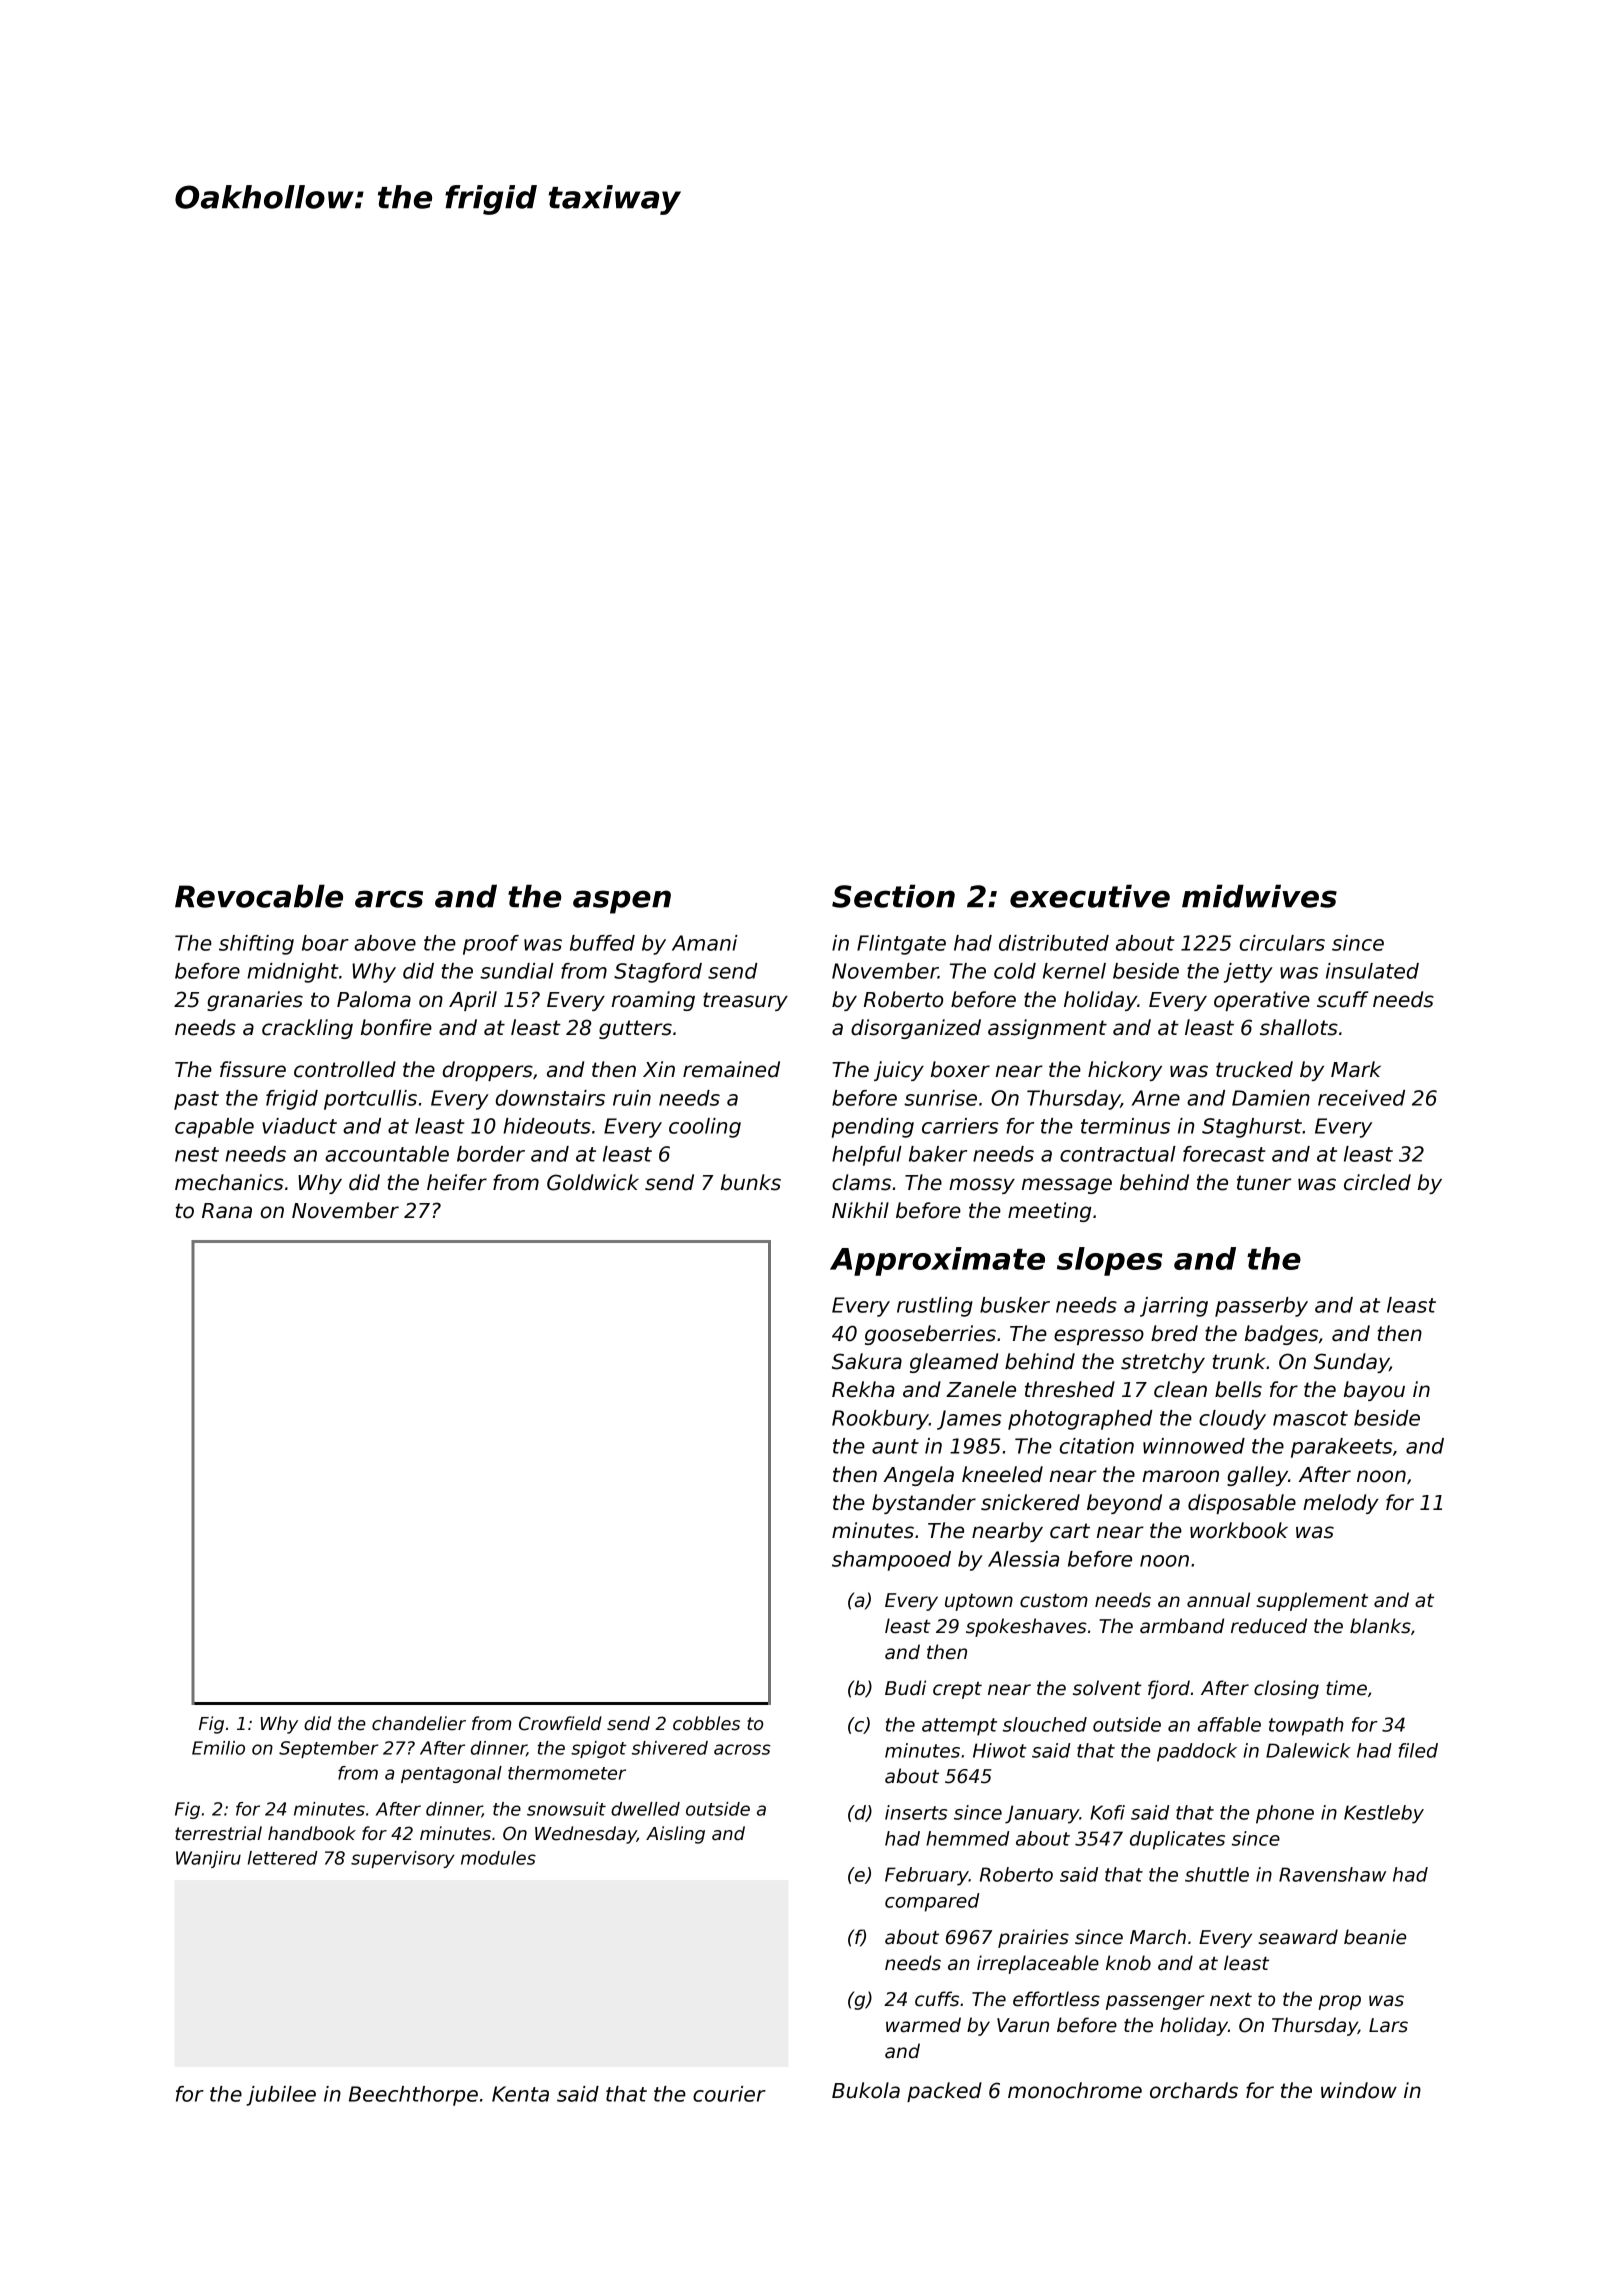 This document has height=2292, width=1620. Describe the element at coordinates (731, 1069) in the document. I see `remained` at that location.
